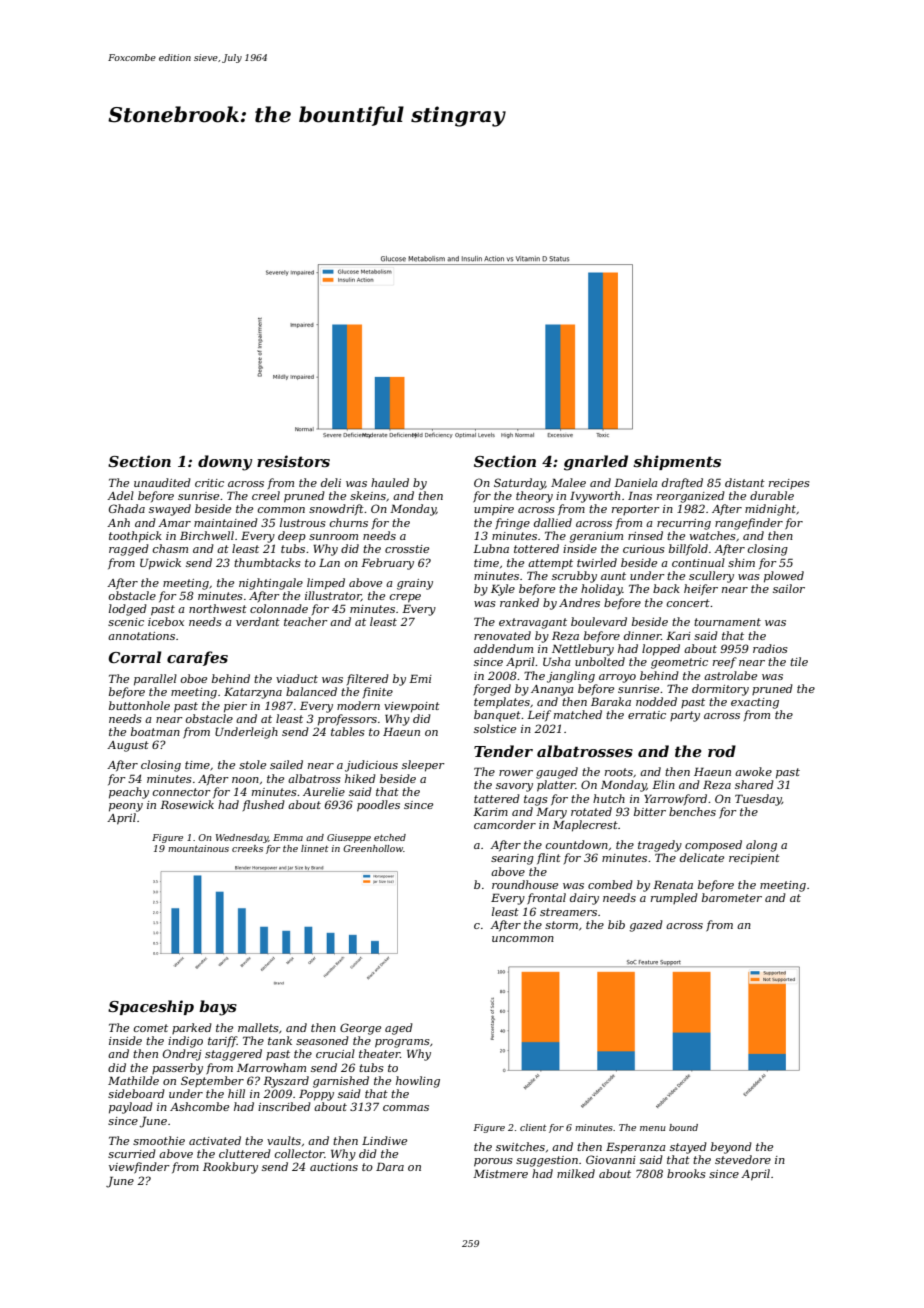  I want to click on party, so click(685, 716).
